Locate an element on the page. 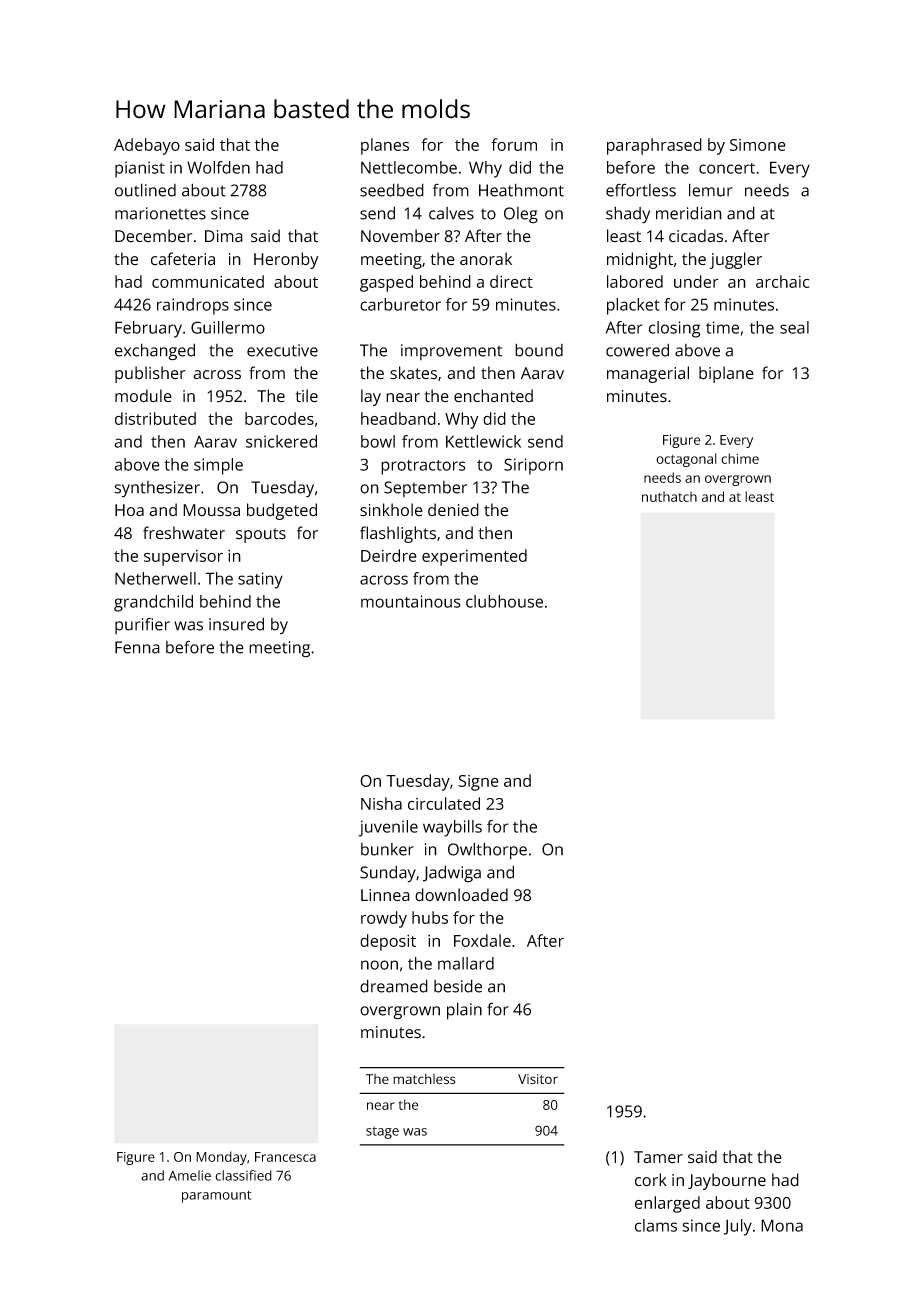  clubhouse is located at coordinates (504, 601).
